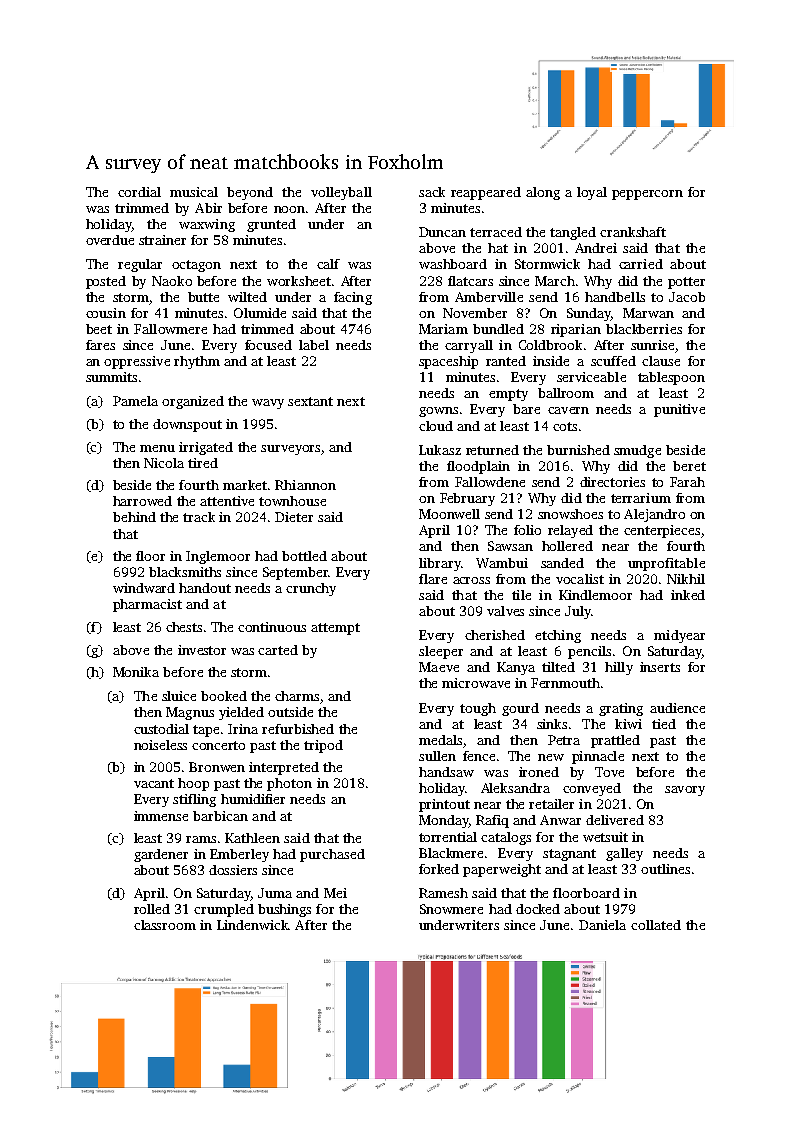  I want to click on tilted, so click(558, 667).
